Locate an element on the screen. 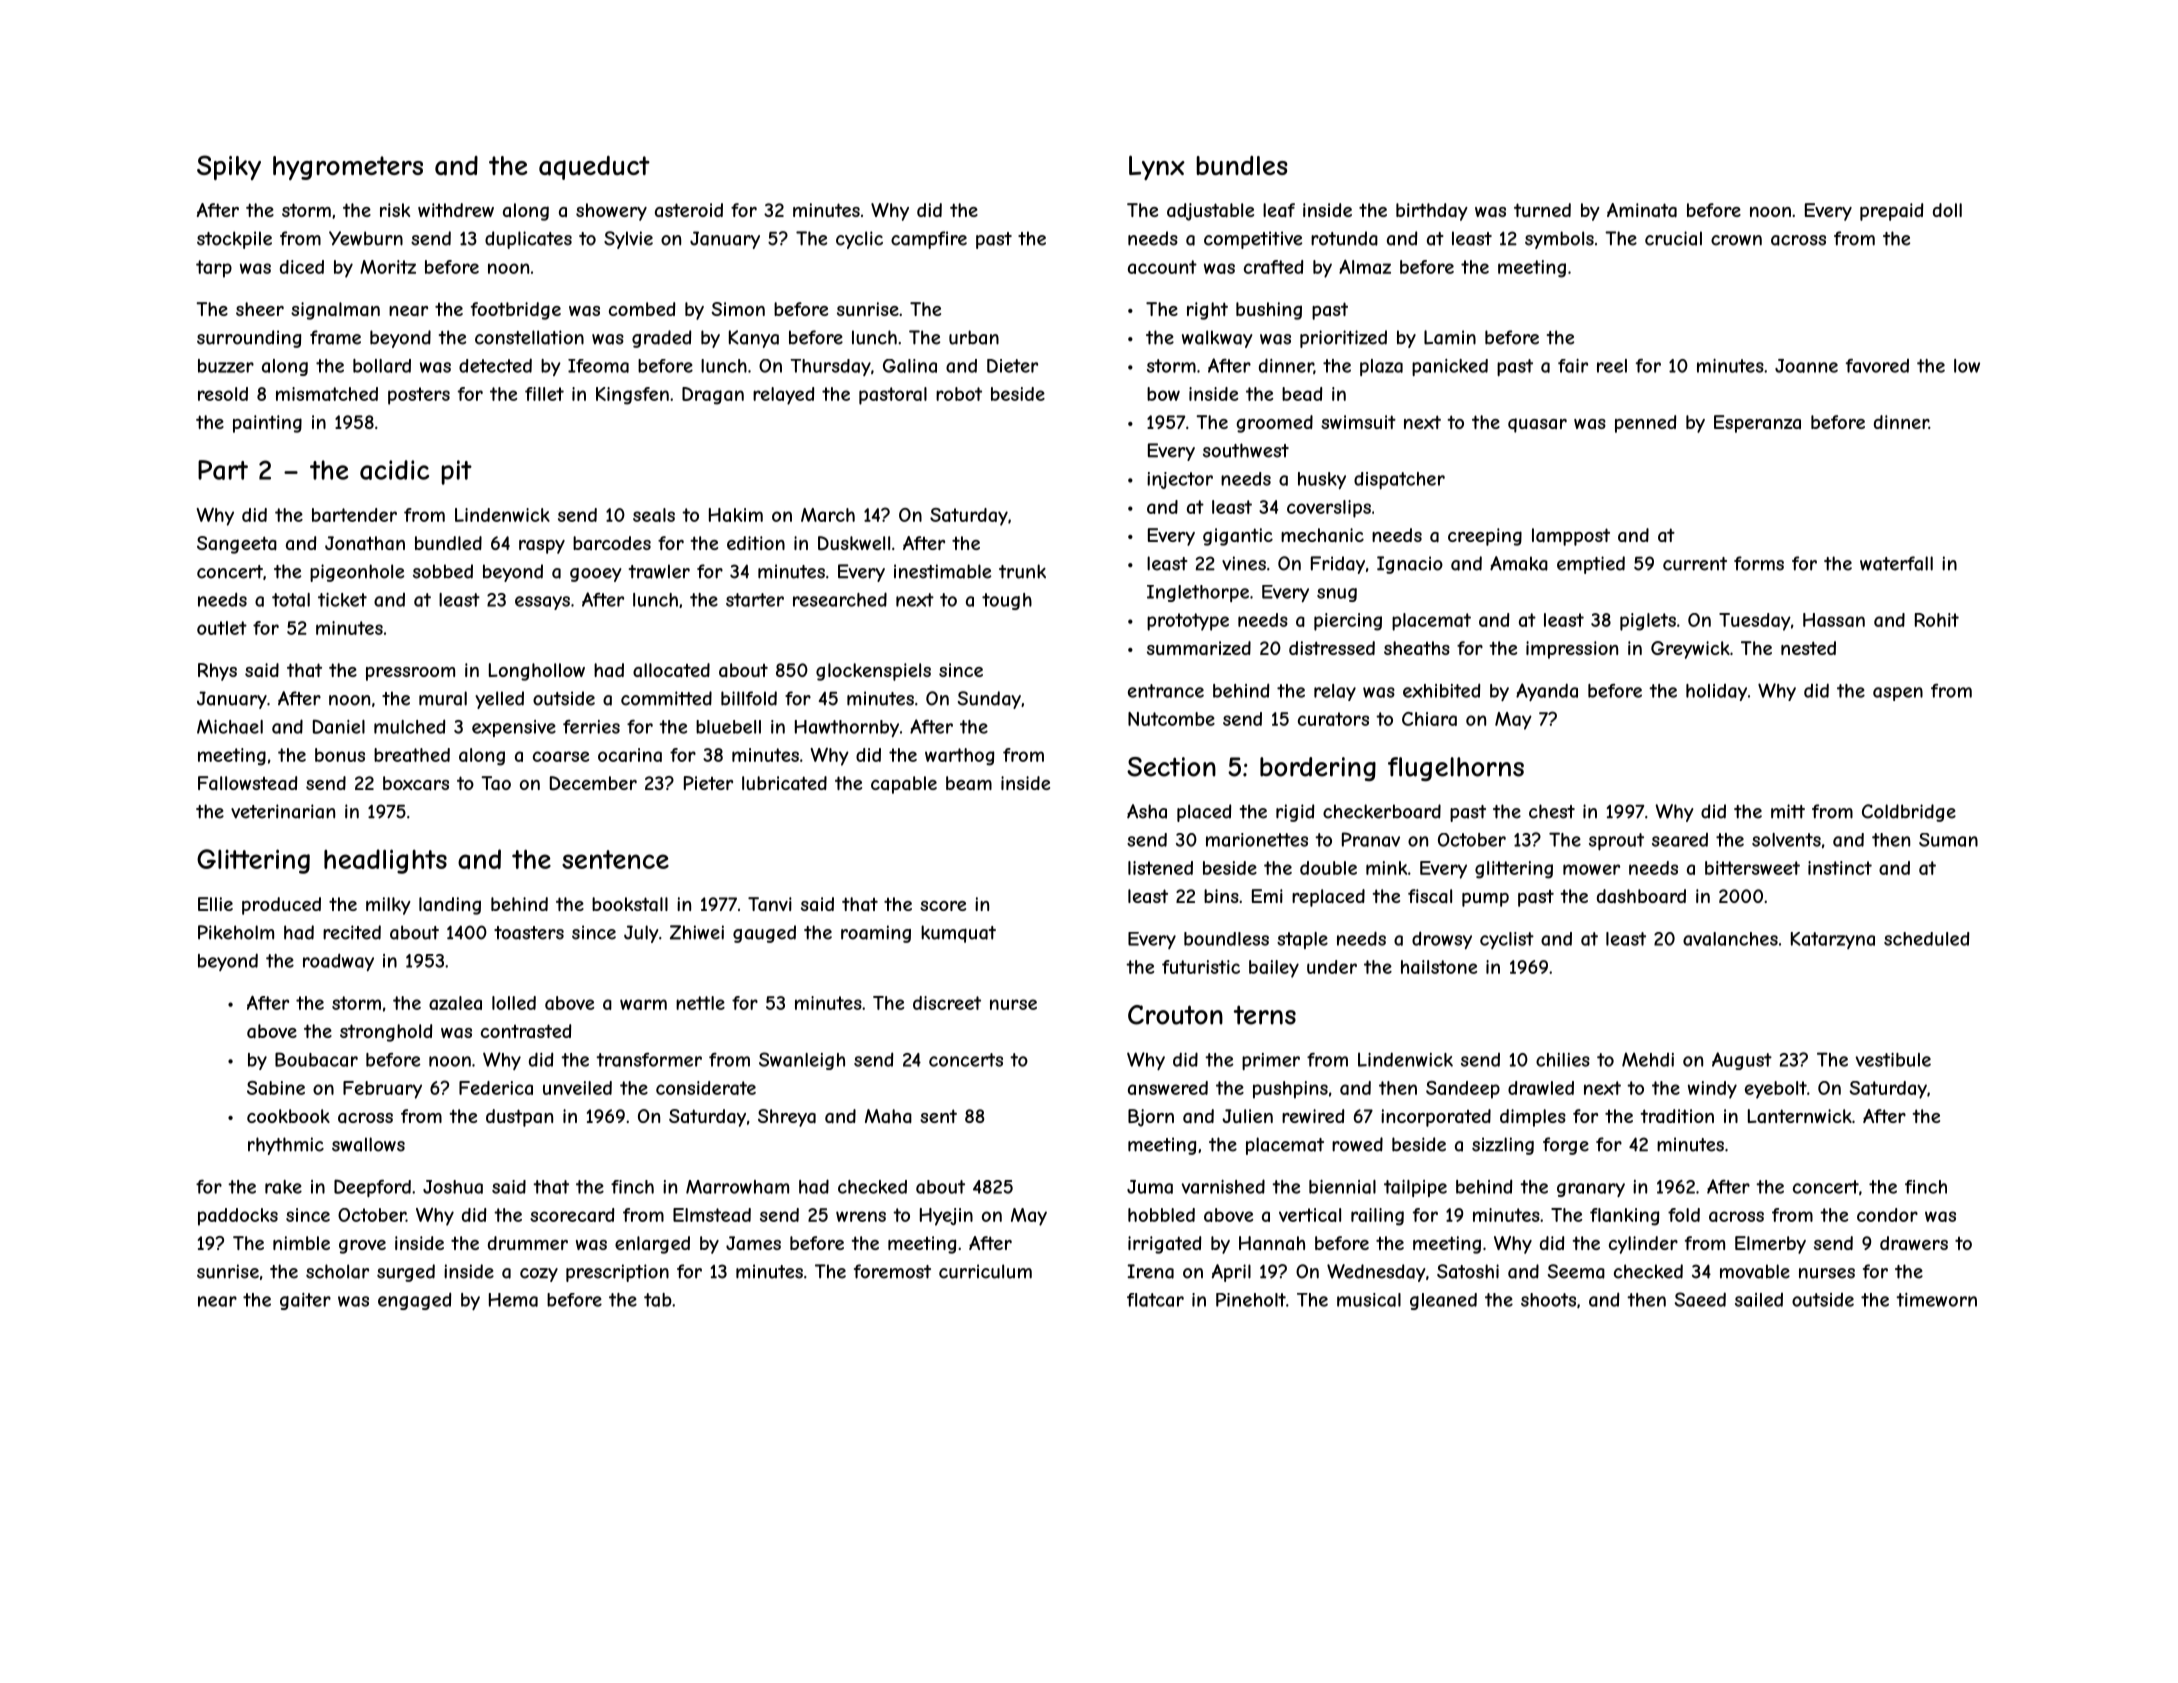 The width and height of the screenshot is (2178, 1683). paddocks is located at coordinates (238, 1217).
